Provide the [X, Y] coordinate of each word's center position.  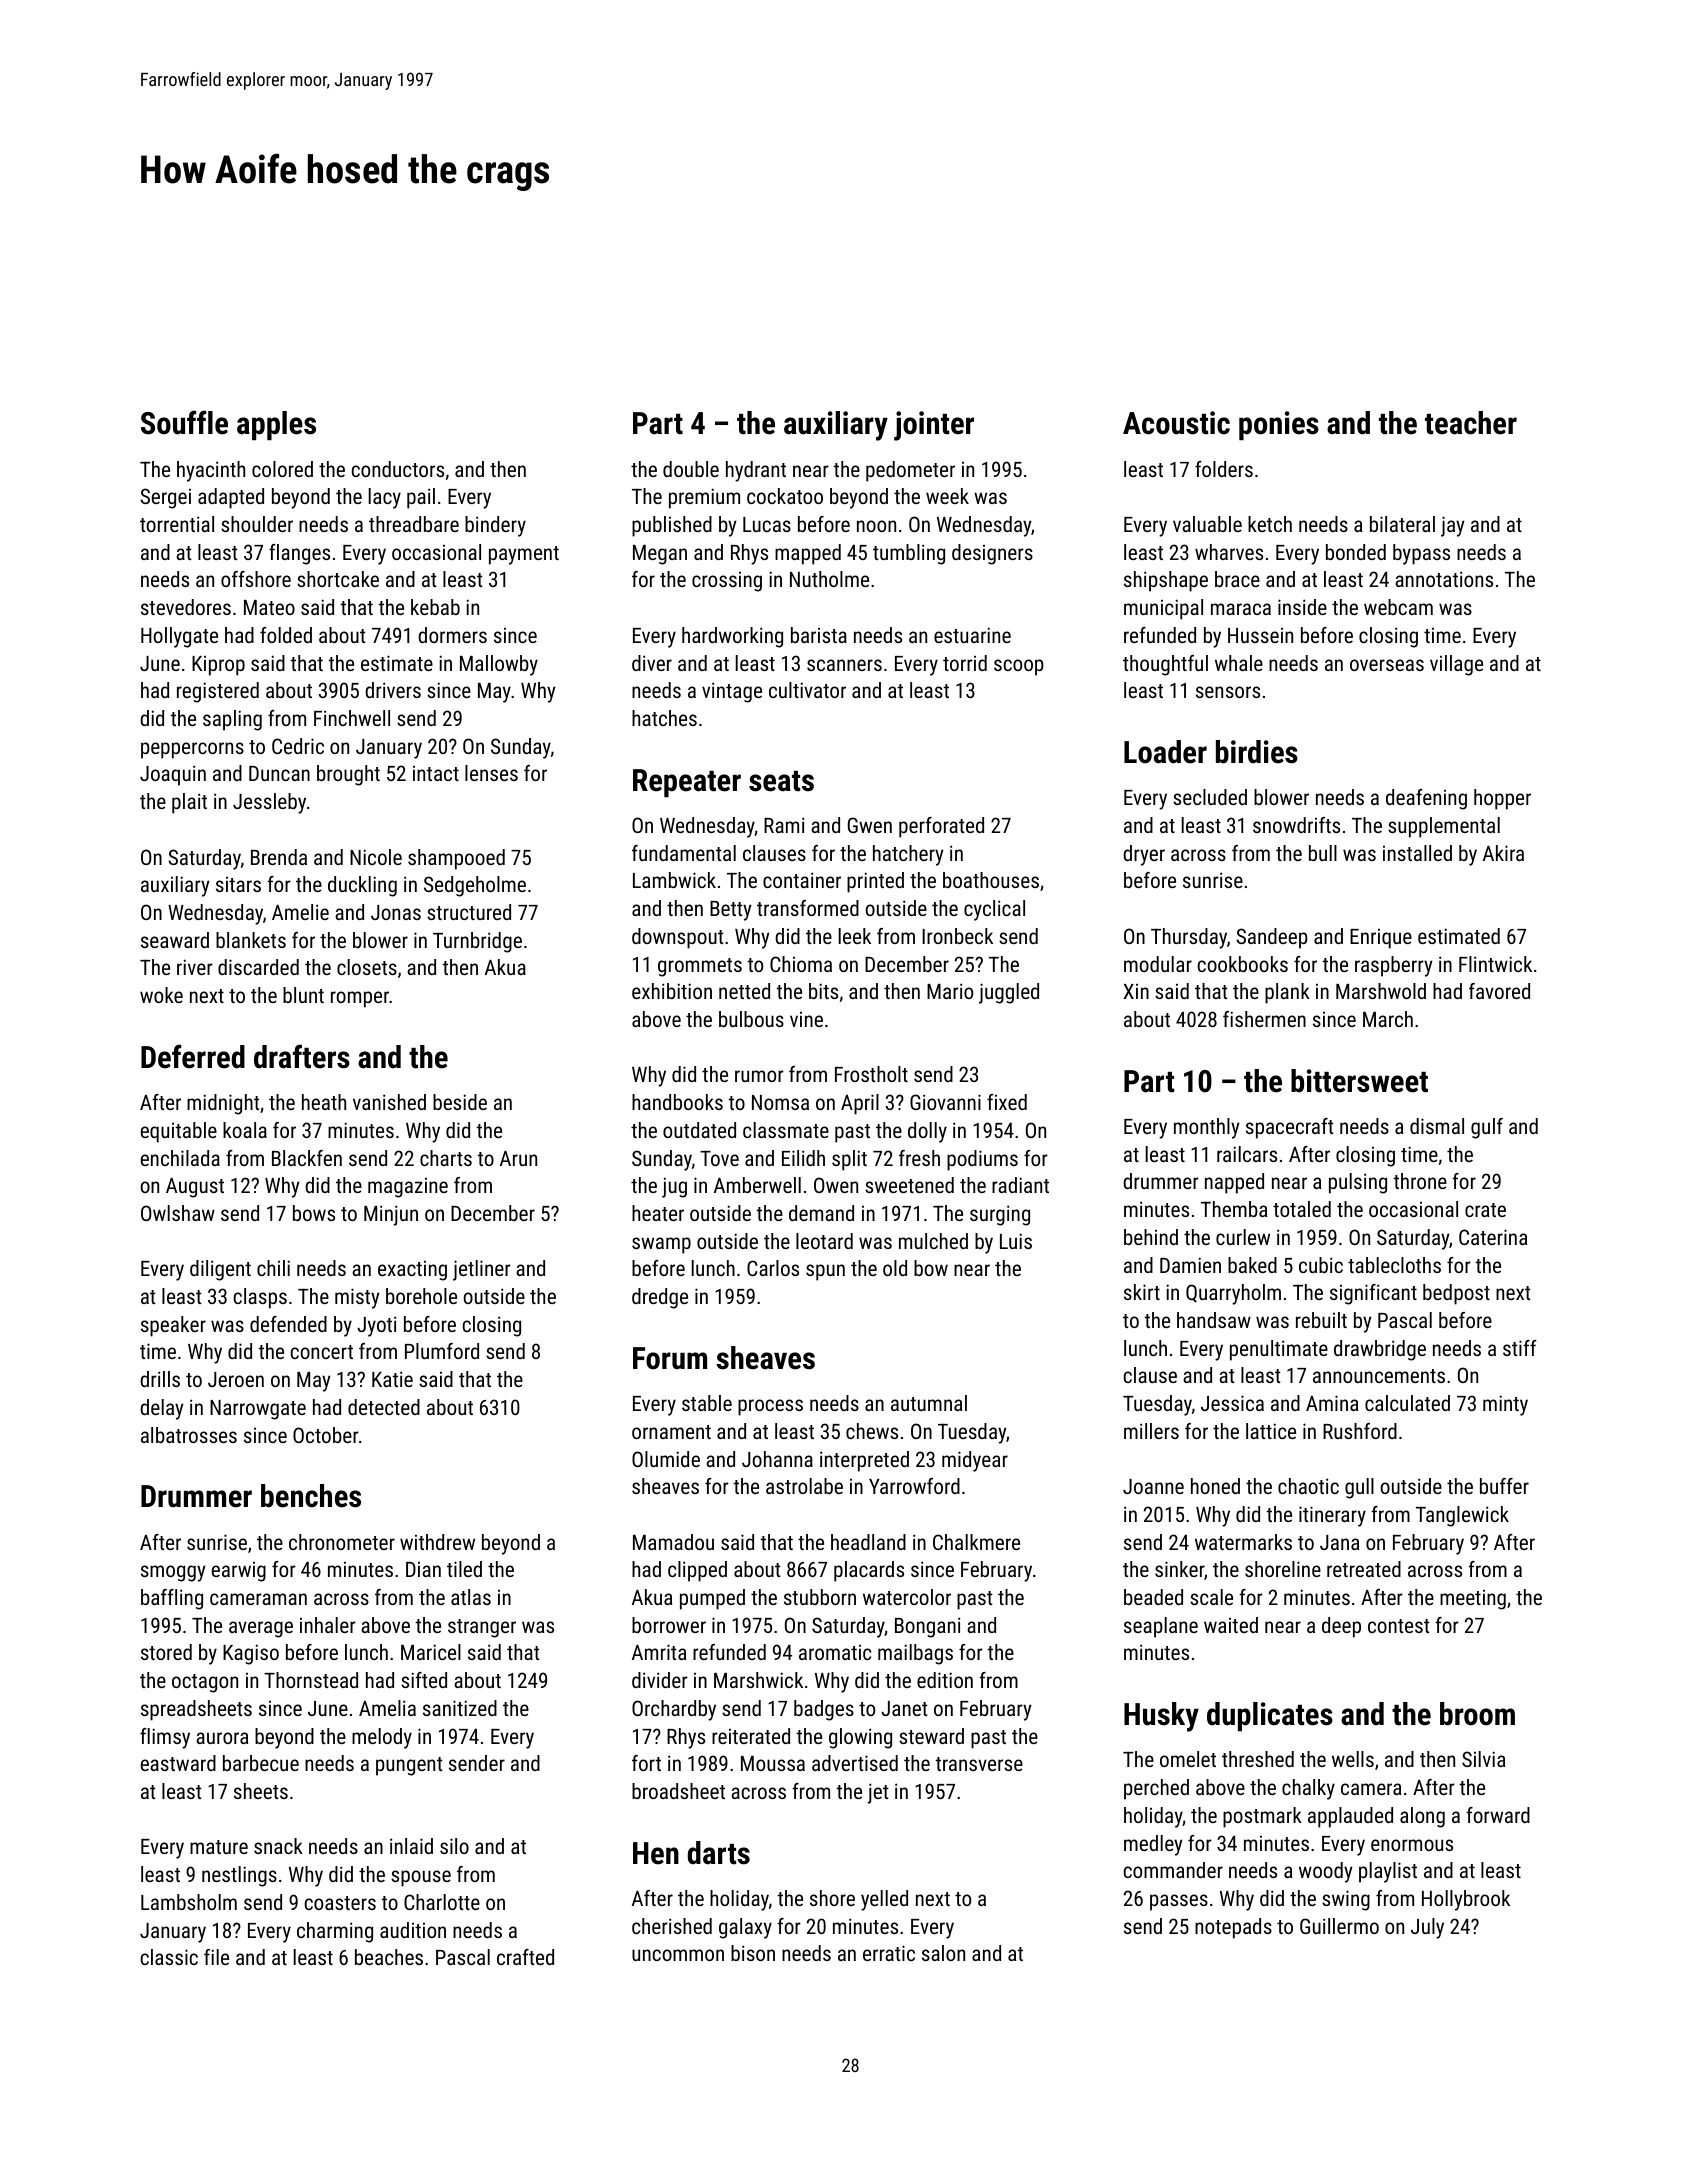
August [195, 1188]
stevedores [186, 607]
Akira [1503, 853]
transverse [979, 1764]
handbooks [677, 1102]
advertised [855, 1763]
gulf [1487, 1128]
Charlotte [442, 1902]
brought [348, 775]
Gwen [870, 825]
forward [1498, 1815]
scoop [1019, 667]
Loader [1165, 752]
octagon [205, 1683]
